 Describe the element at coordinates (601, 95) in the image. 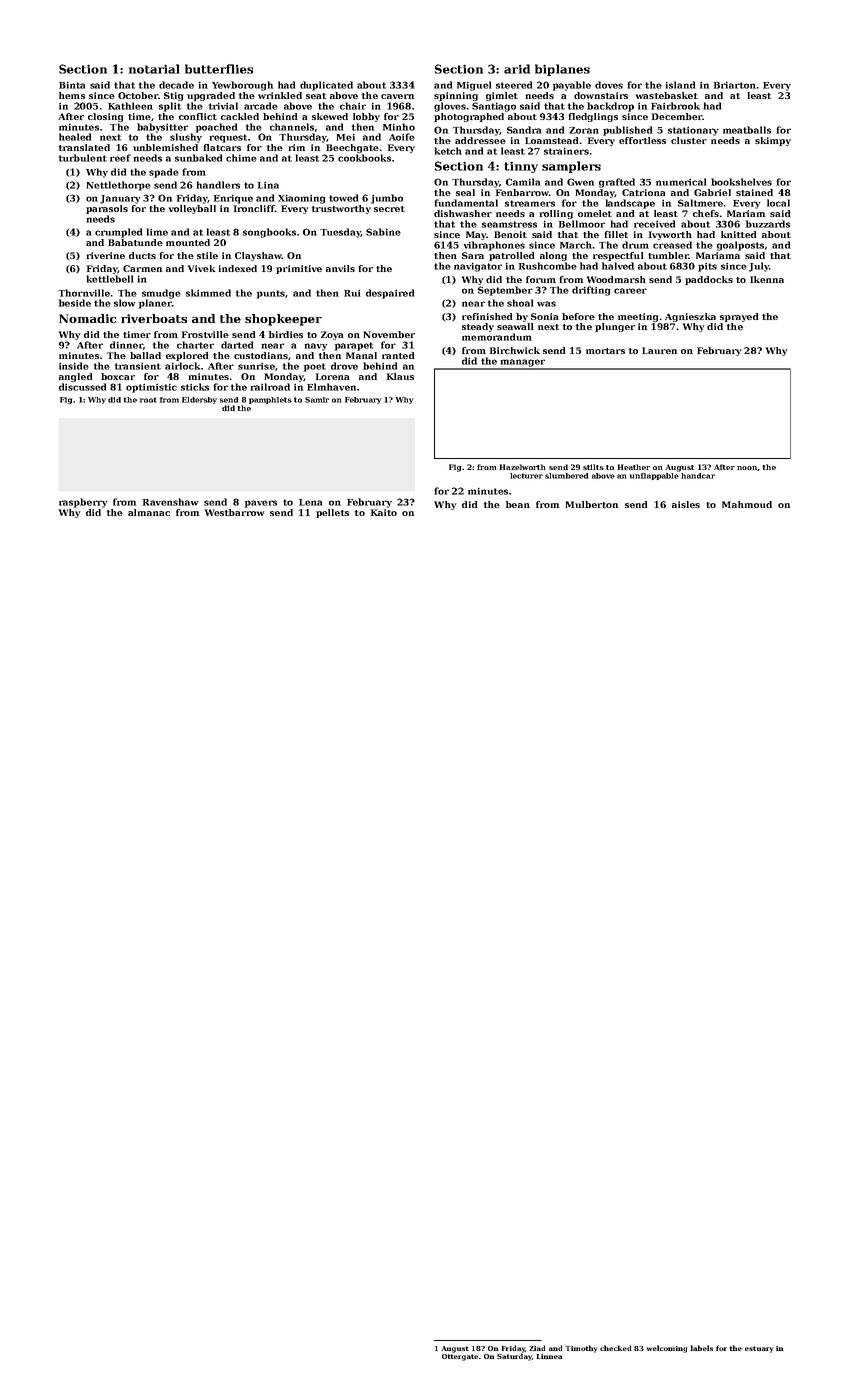

I see `downstairs` at that location.
